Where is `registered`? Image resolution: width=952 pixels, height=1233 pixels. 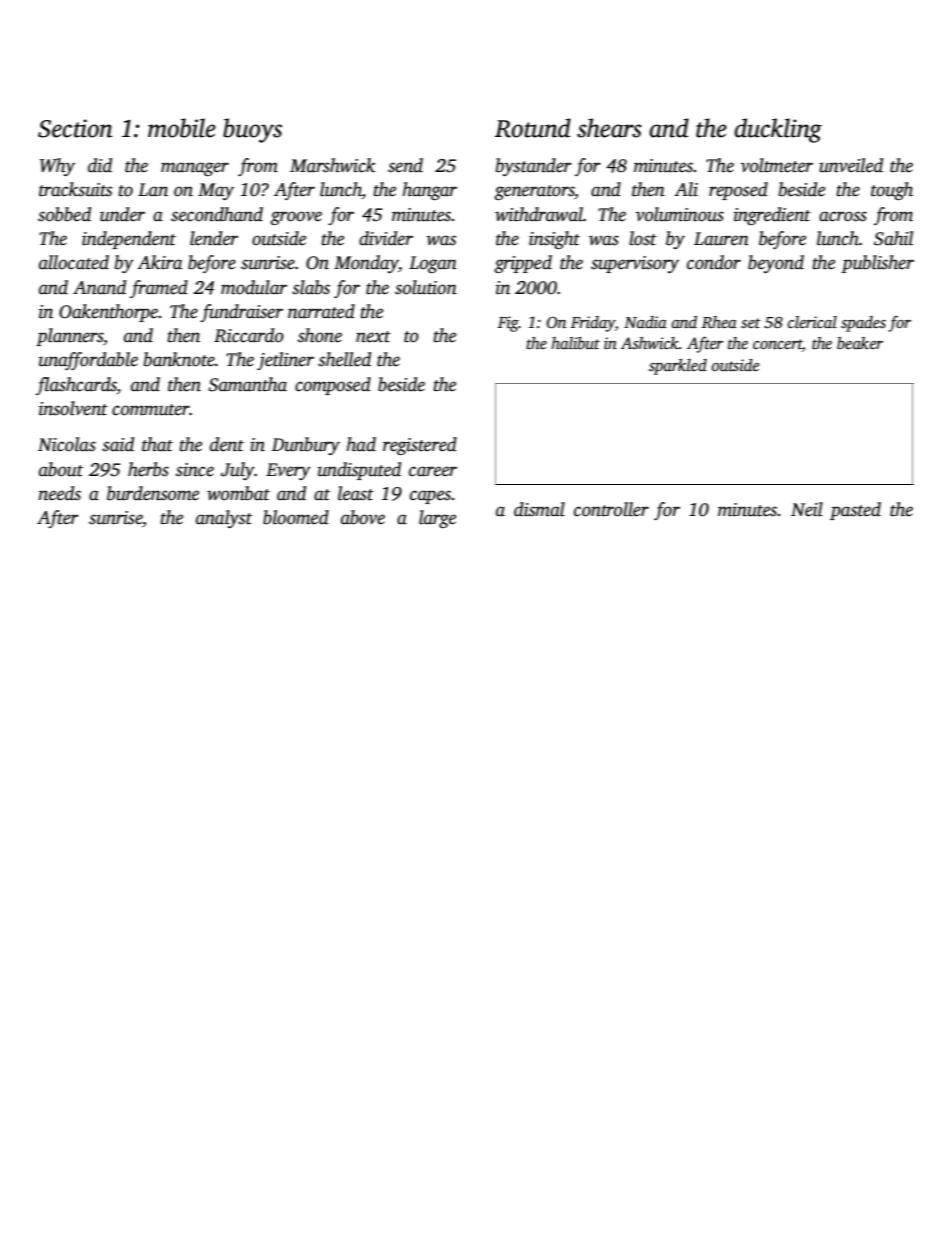
registered is located at coordinates (420, 446).
